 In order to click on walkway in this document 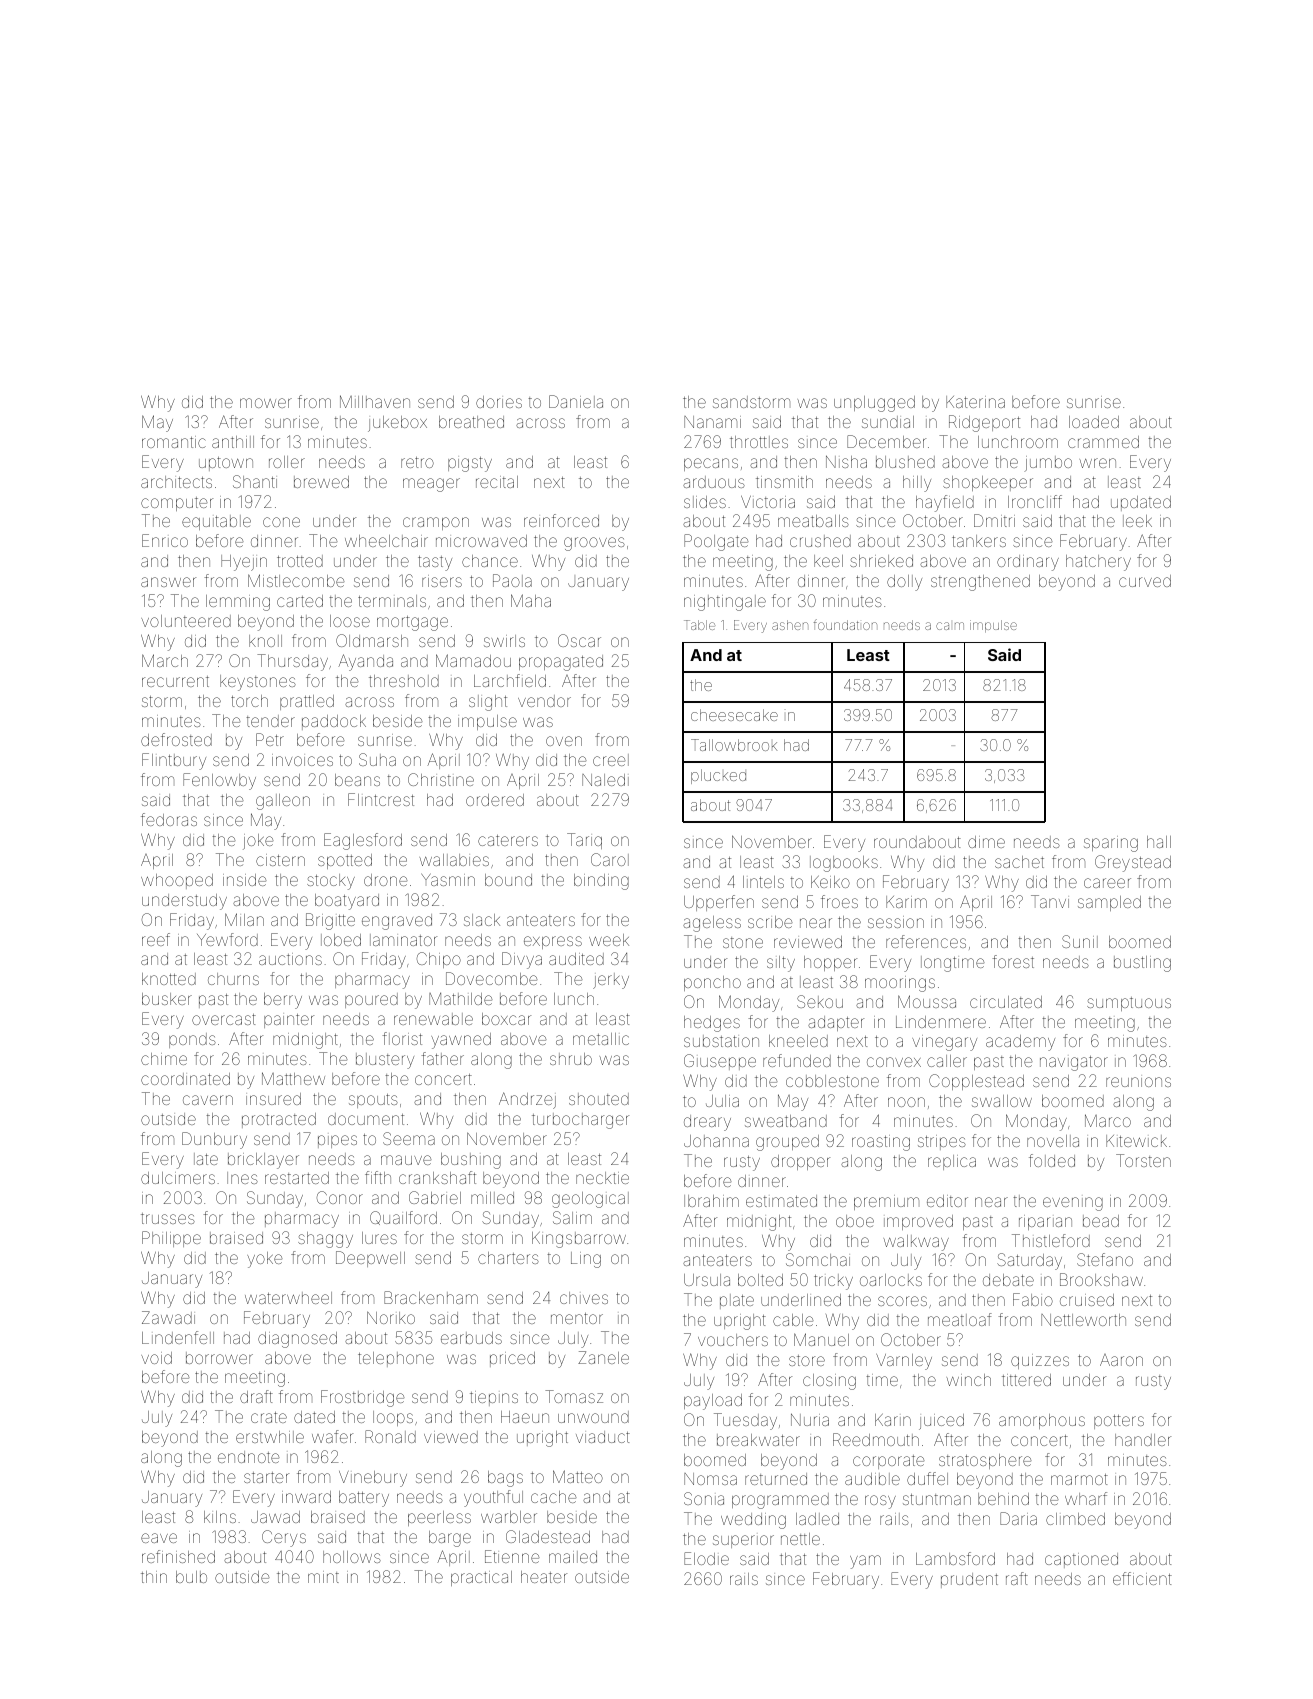, I will do `click(916, 1243)`.
